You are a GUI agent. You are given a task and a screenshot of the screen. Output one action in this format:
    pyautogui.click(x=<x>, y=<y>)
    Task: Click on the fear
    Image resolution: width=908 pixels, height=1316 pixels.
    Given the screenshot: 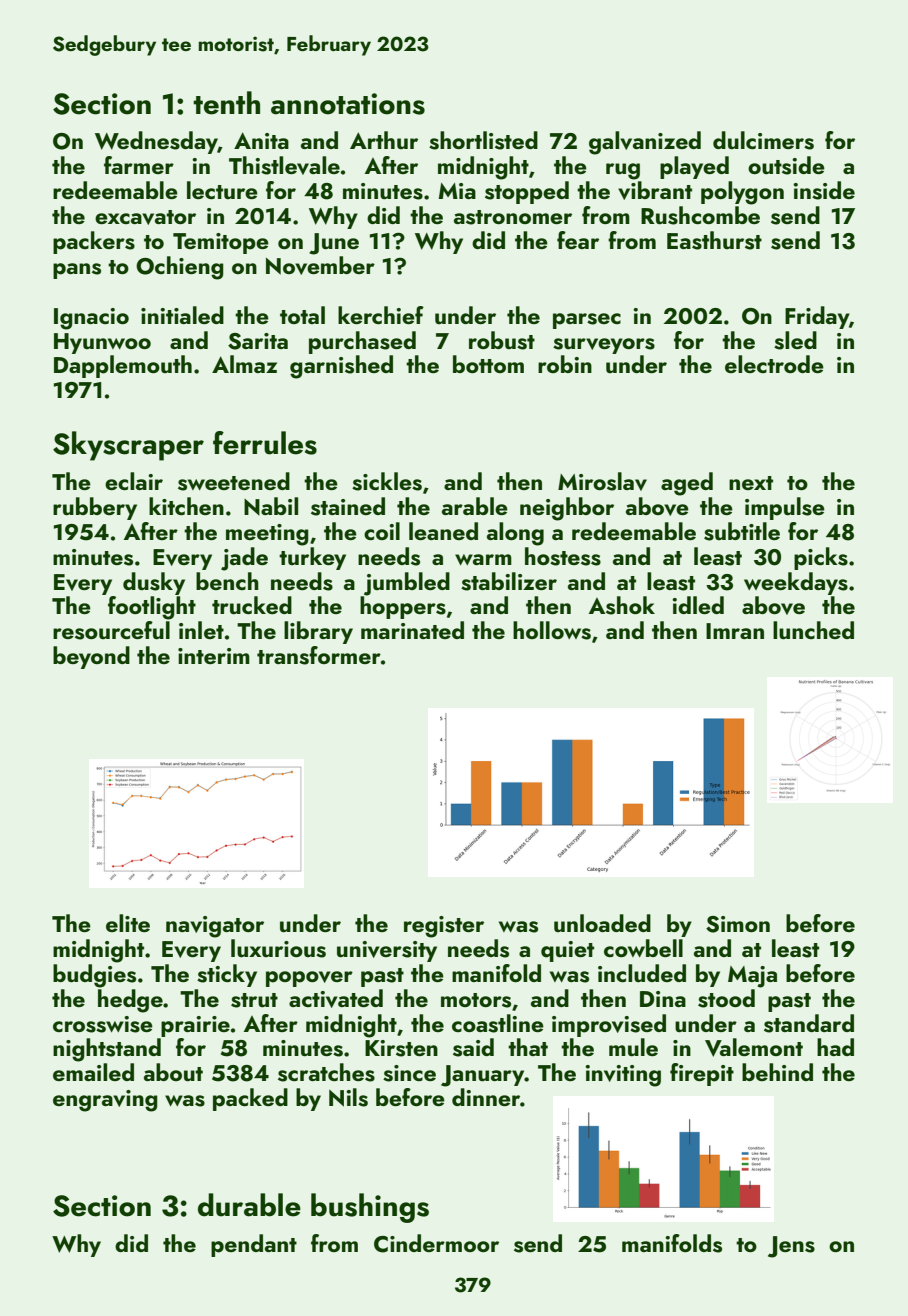 What is the action you would take?
    pyautogui.click(x=578, y=240)
